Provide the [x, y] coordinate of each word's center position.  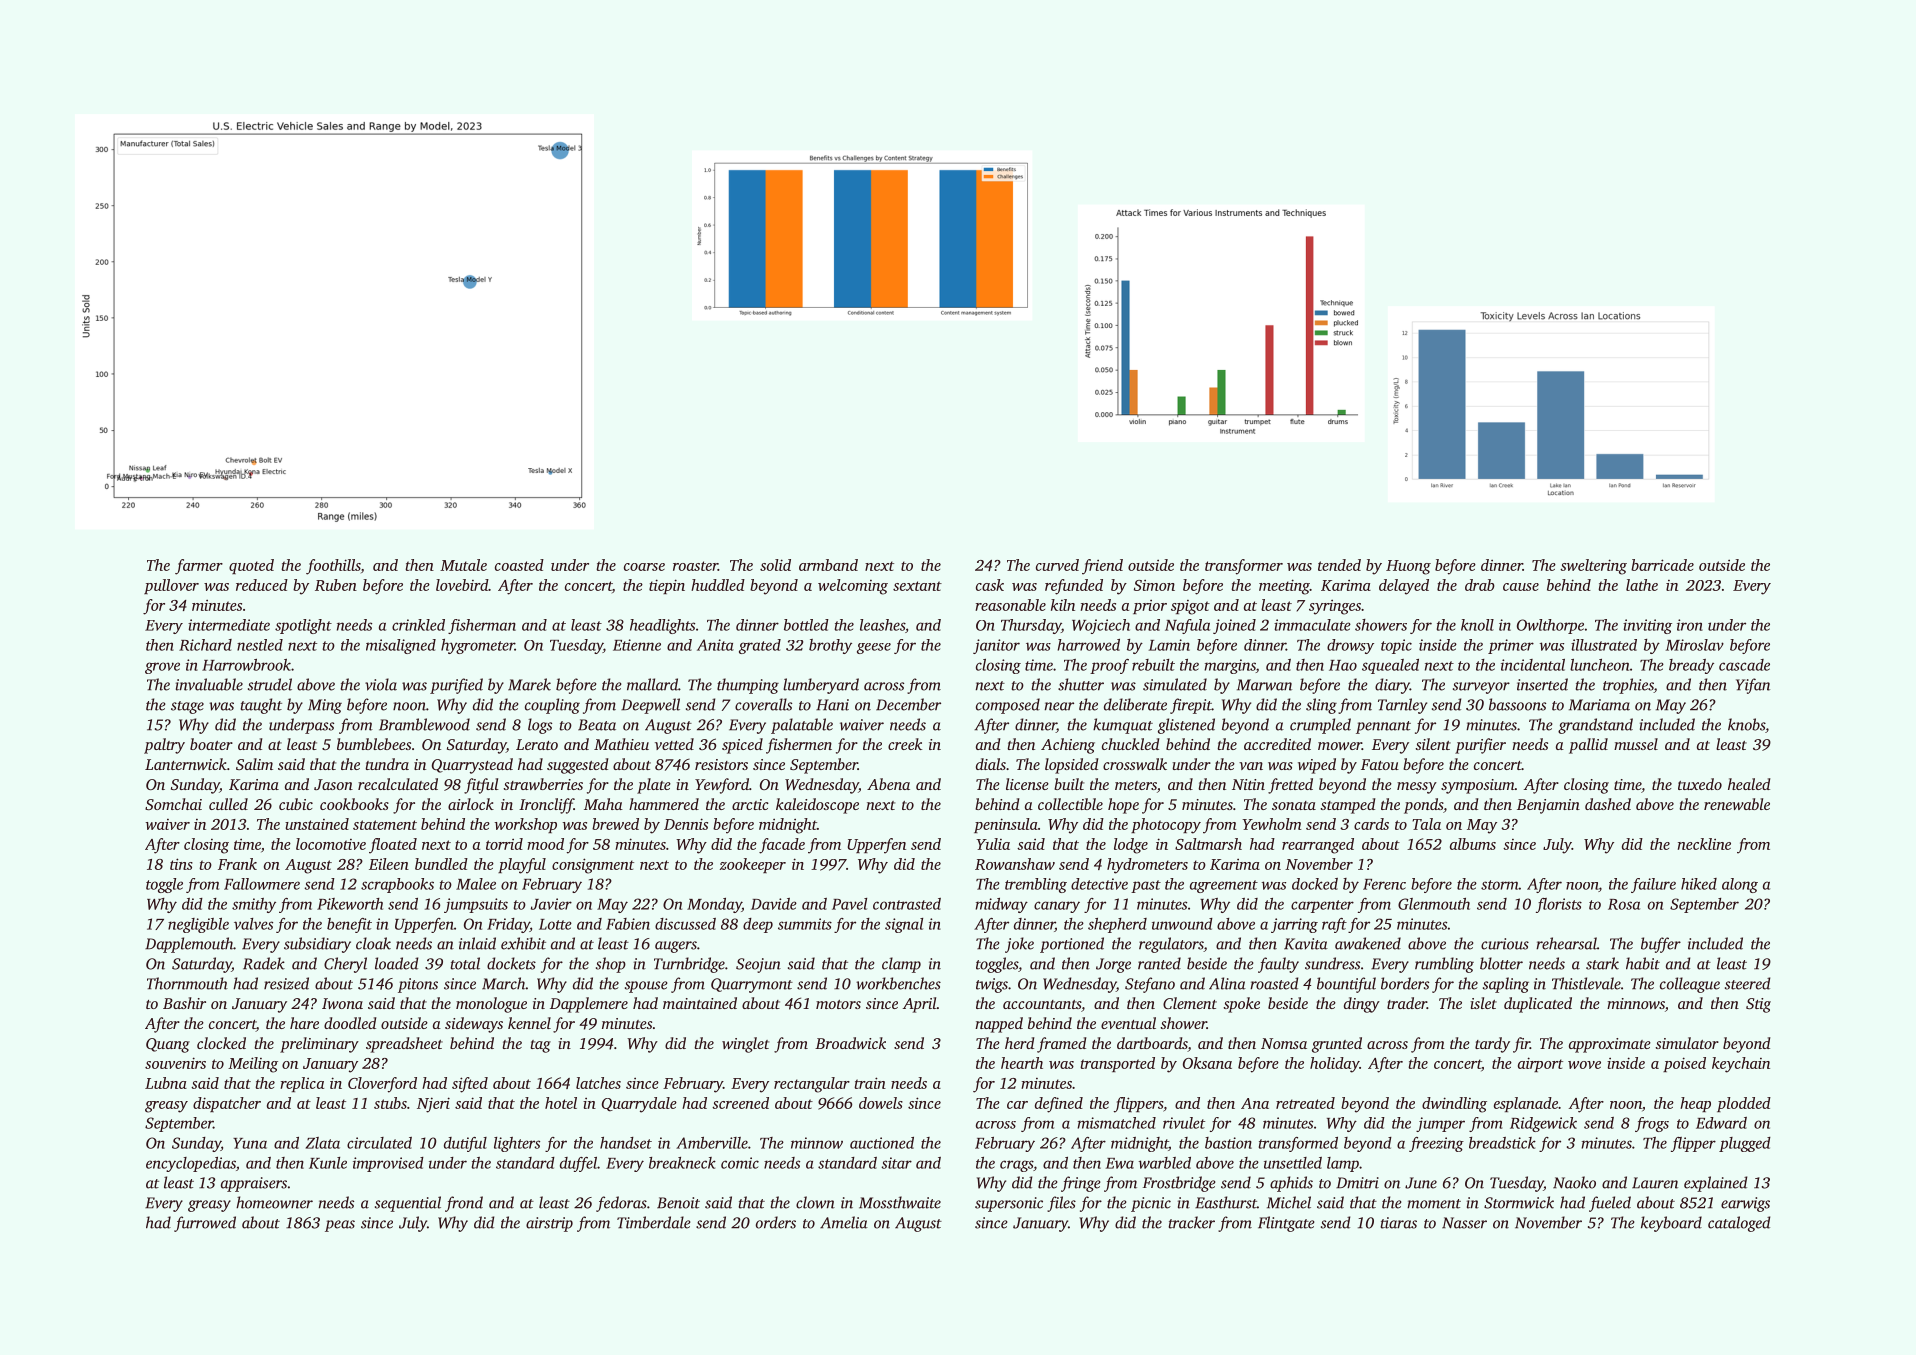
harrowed [1088, 645]
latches [598, 1083]
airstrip [549, 1224]
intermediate [229, 625]
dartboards [1152, 1044]
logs [540, 726]
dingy [1362, 1005]
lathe [1642, 585]
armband [828, 565]
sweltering [1593, 567]
